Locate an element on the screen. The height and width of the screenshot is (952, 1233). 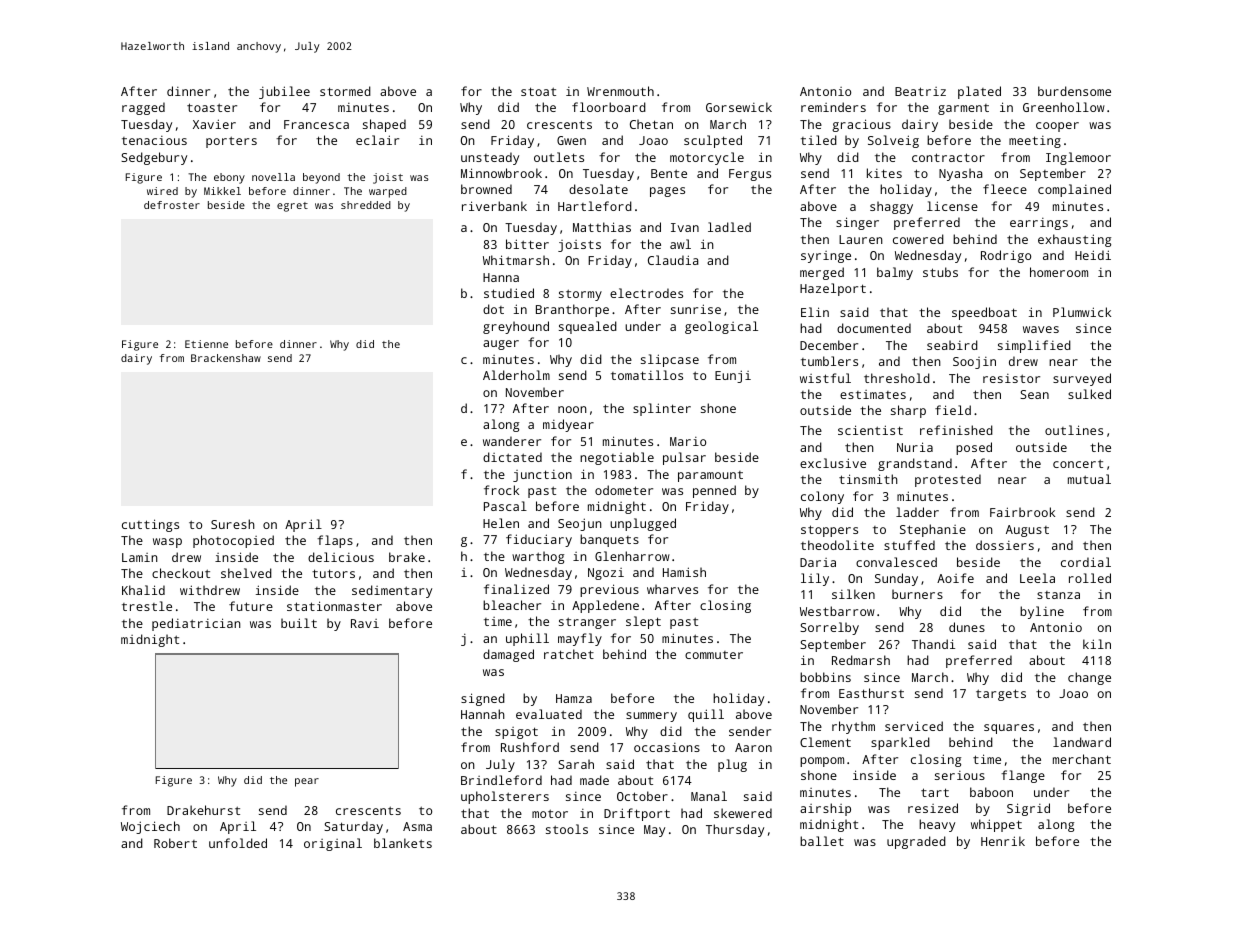
Suresh is located at coordinates (233, 524).
